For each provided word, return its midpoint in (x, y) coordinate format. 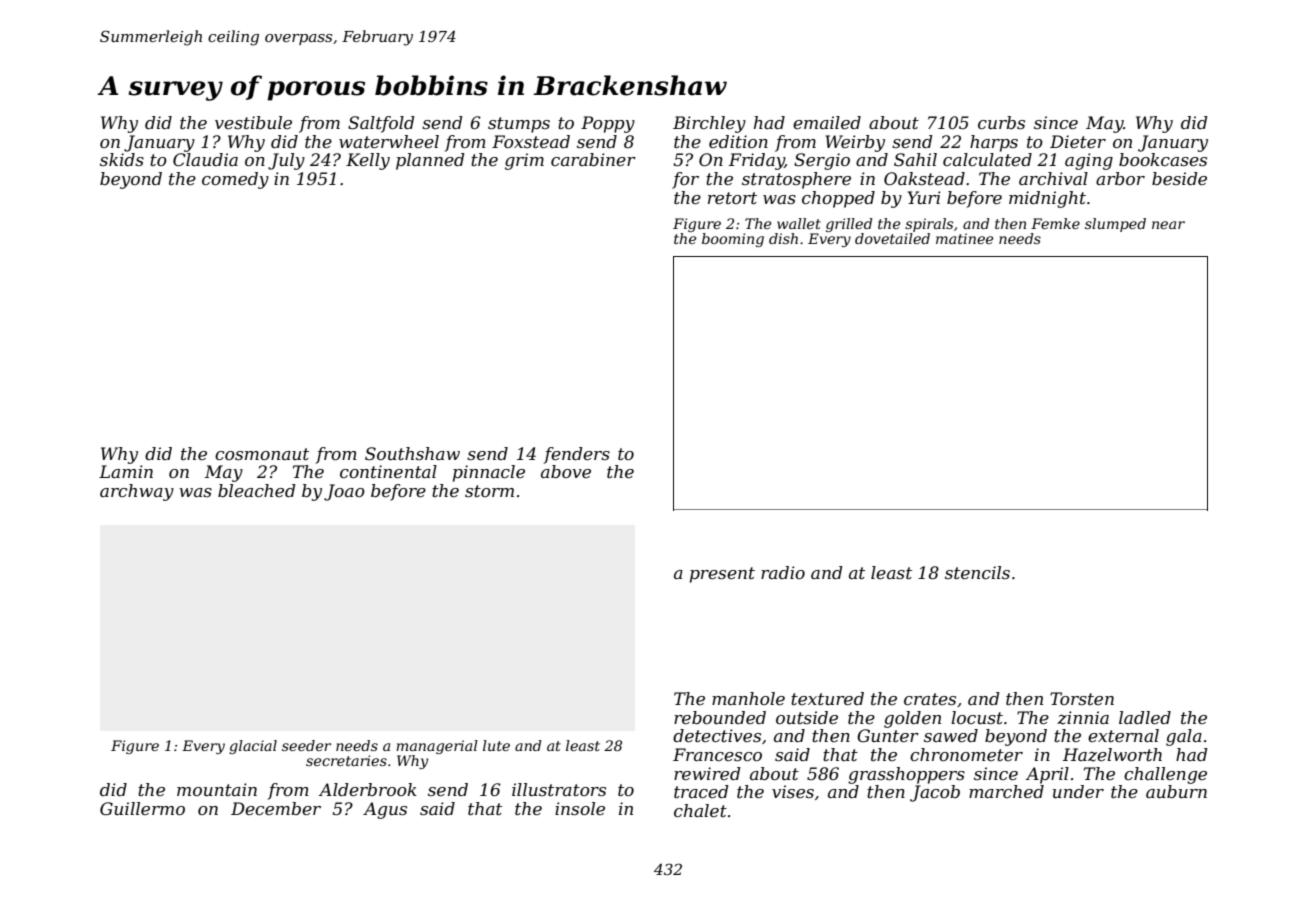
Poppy (608, 124)
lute (496, 745)
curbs (1001, 122)
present (722, 575)
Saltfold (381, 124)
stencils (977, 572)
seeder (306, 745)
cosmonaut (262, 454)
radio (783, 572)
